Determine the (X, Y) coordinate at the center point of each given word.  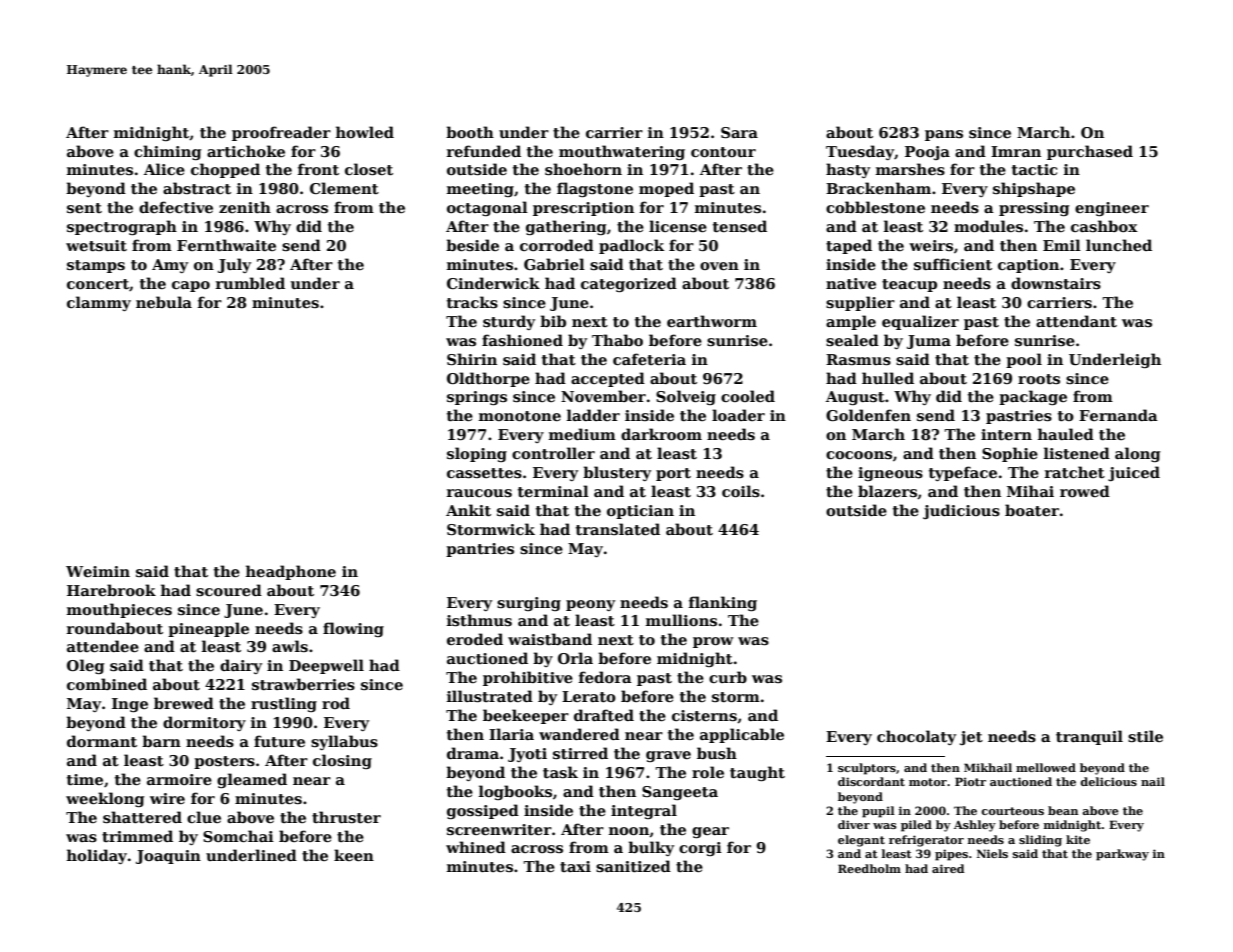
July (234, 265)
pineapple (208, 629)
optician (640, 512)
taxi (575, 866)
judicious (961, 511)
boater (1032, 510)
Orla (575, 658)
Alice (164, 169)
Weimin (98, 571)
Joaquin (168, 857)
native (851, 283)
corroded (557, 245)
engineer (1112, 209)
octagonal (487, 208)
